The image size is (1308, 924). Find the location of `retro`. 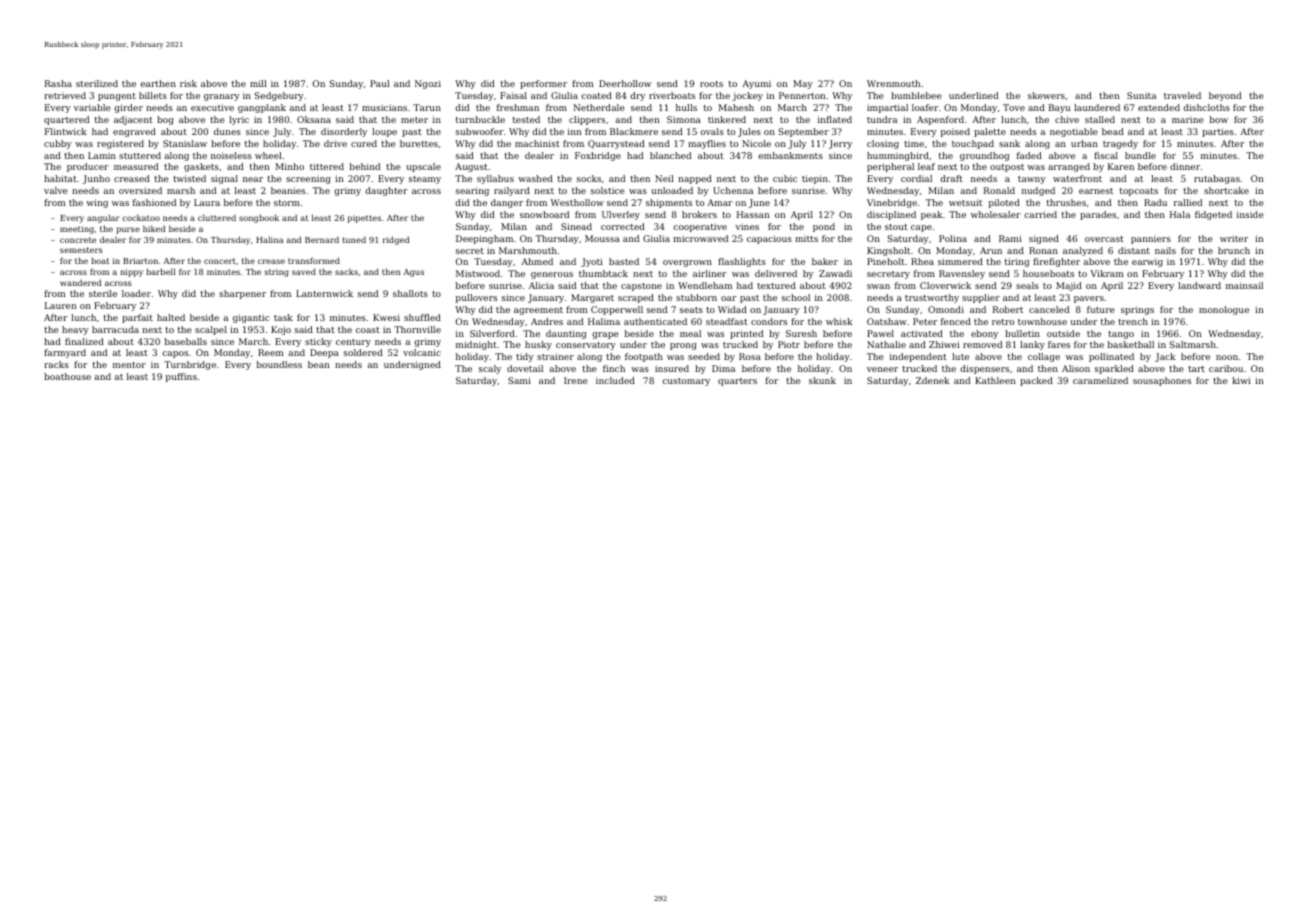

retro is located at coordinates (1003, 322).
